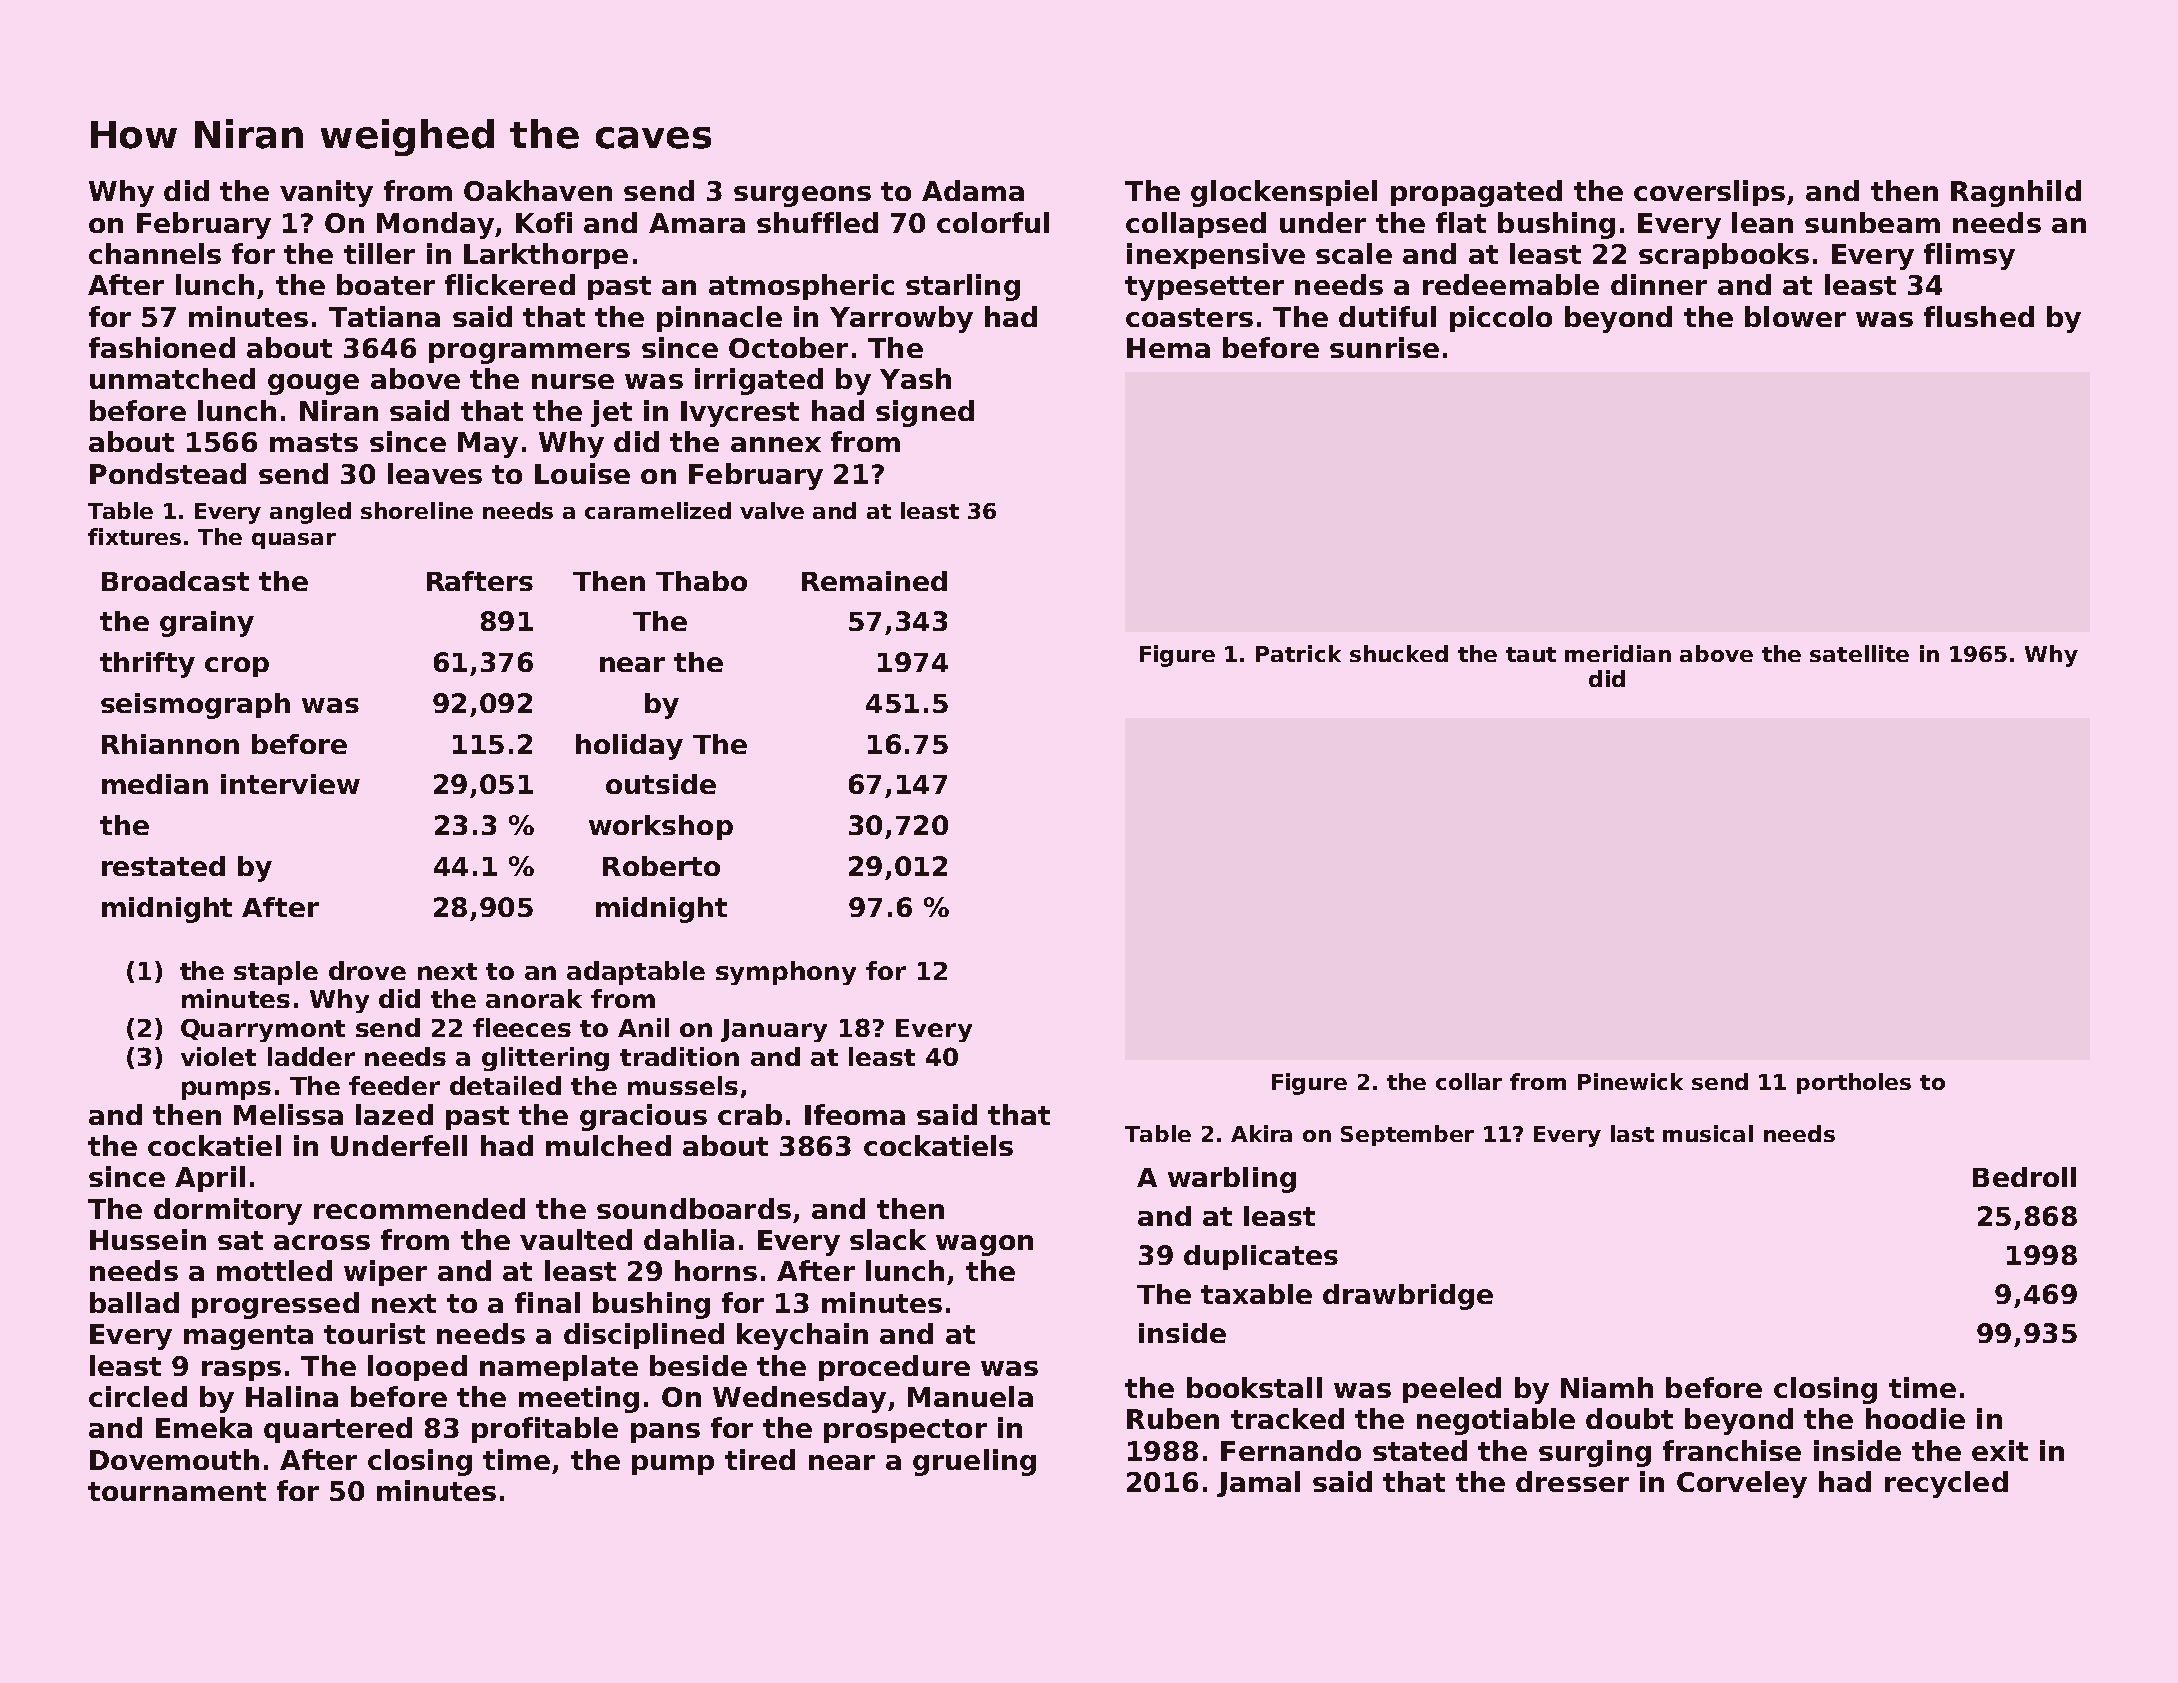 Image resolution: width=2178 pixels, height=1683 pixels. Describe the element at coordinates (661, 866) in the document. I see `Roberto` at that location.
